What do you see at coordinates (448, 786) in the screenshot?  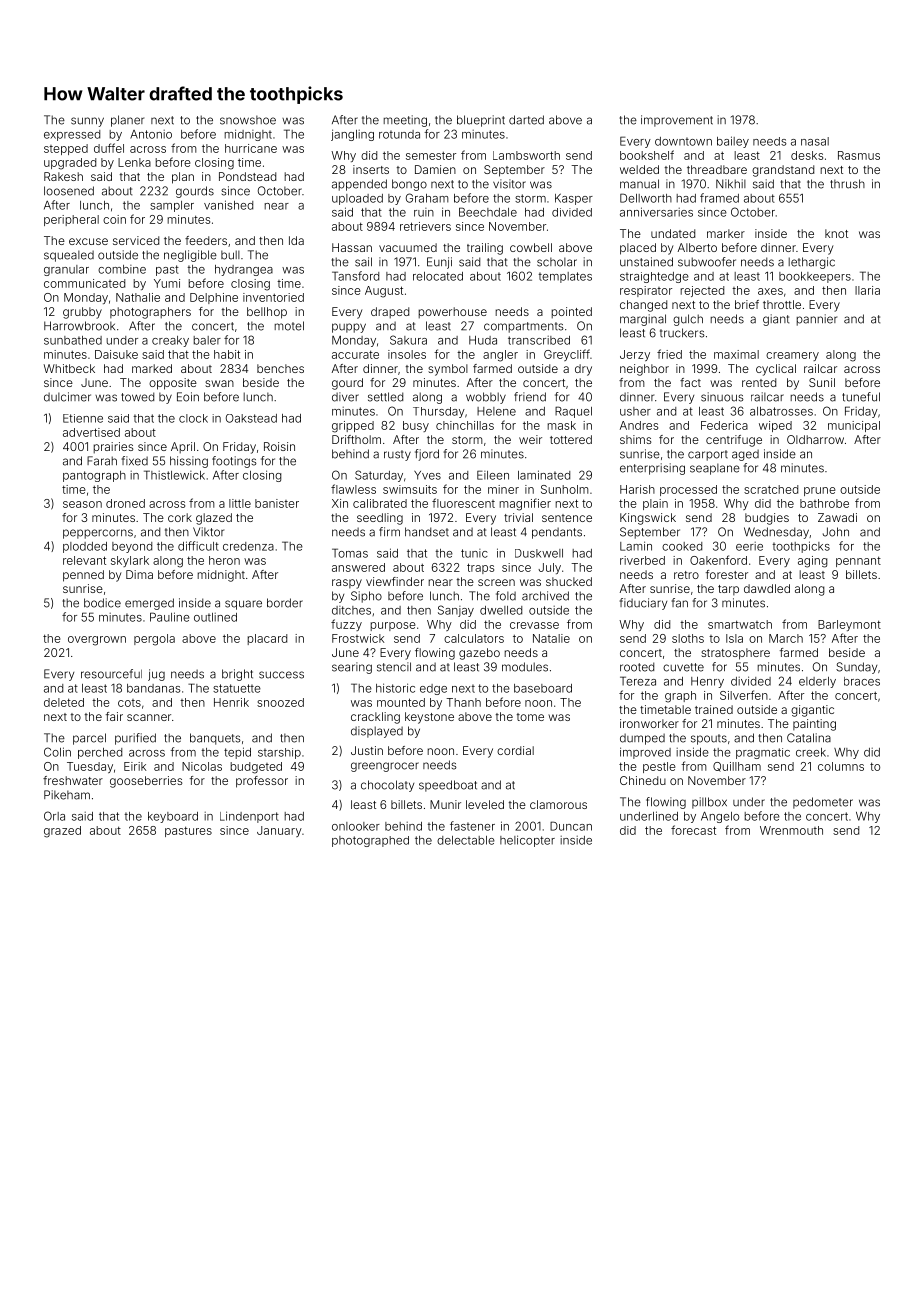 I see `speedboat` at bounding box center [448, 786].
